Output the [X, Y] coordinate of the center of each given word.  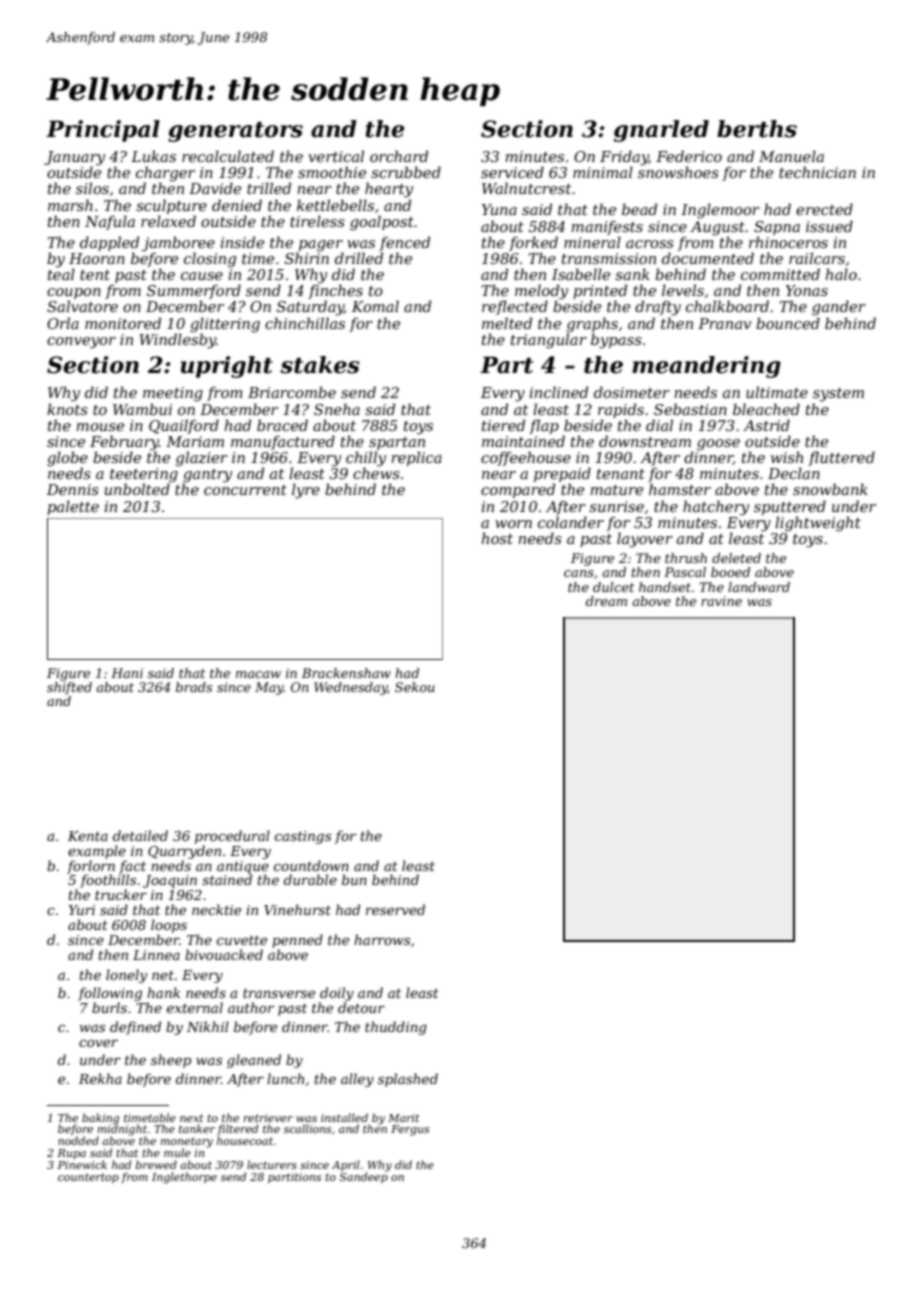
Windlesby [177, 341]
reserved [395, 909]
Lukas [153, 156]
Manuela [791, 156]
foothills [108, 881]
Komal [375, 306]
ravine [721, 601]
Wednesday [351, 688]
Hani [127, 673]
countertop [88, 1178]
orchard [399, 156]
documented [708, 258]
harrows [382, 939]
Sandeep [363, 1177]
